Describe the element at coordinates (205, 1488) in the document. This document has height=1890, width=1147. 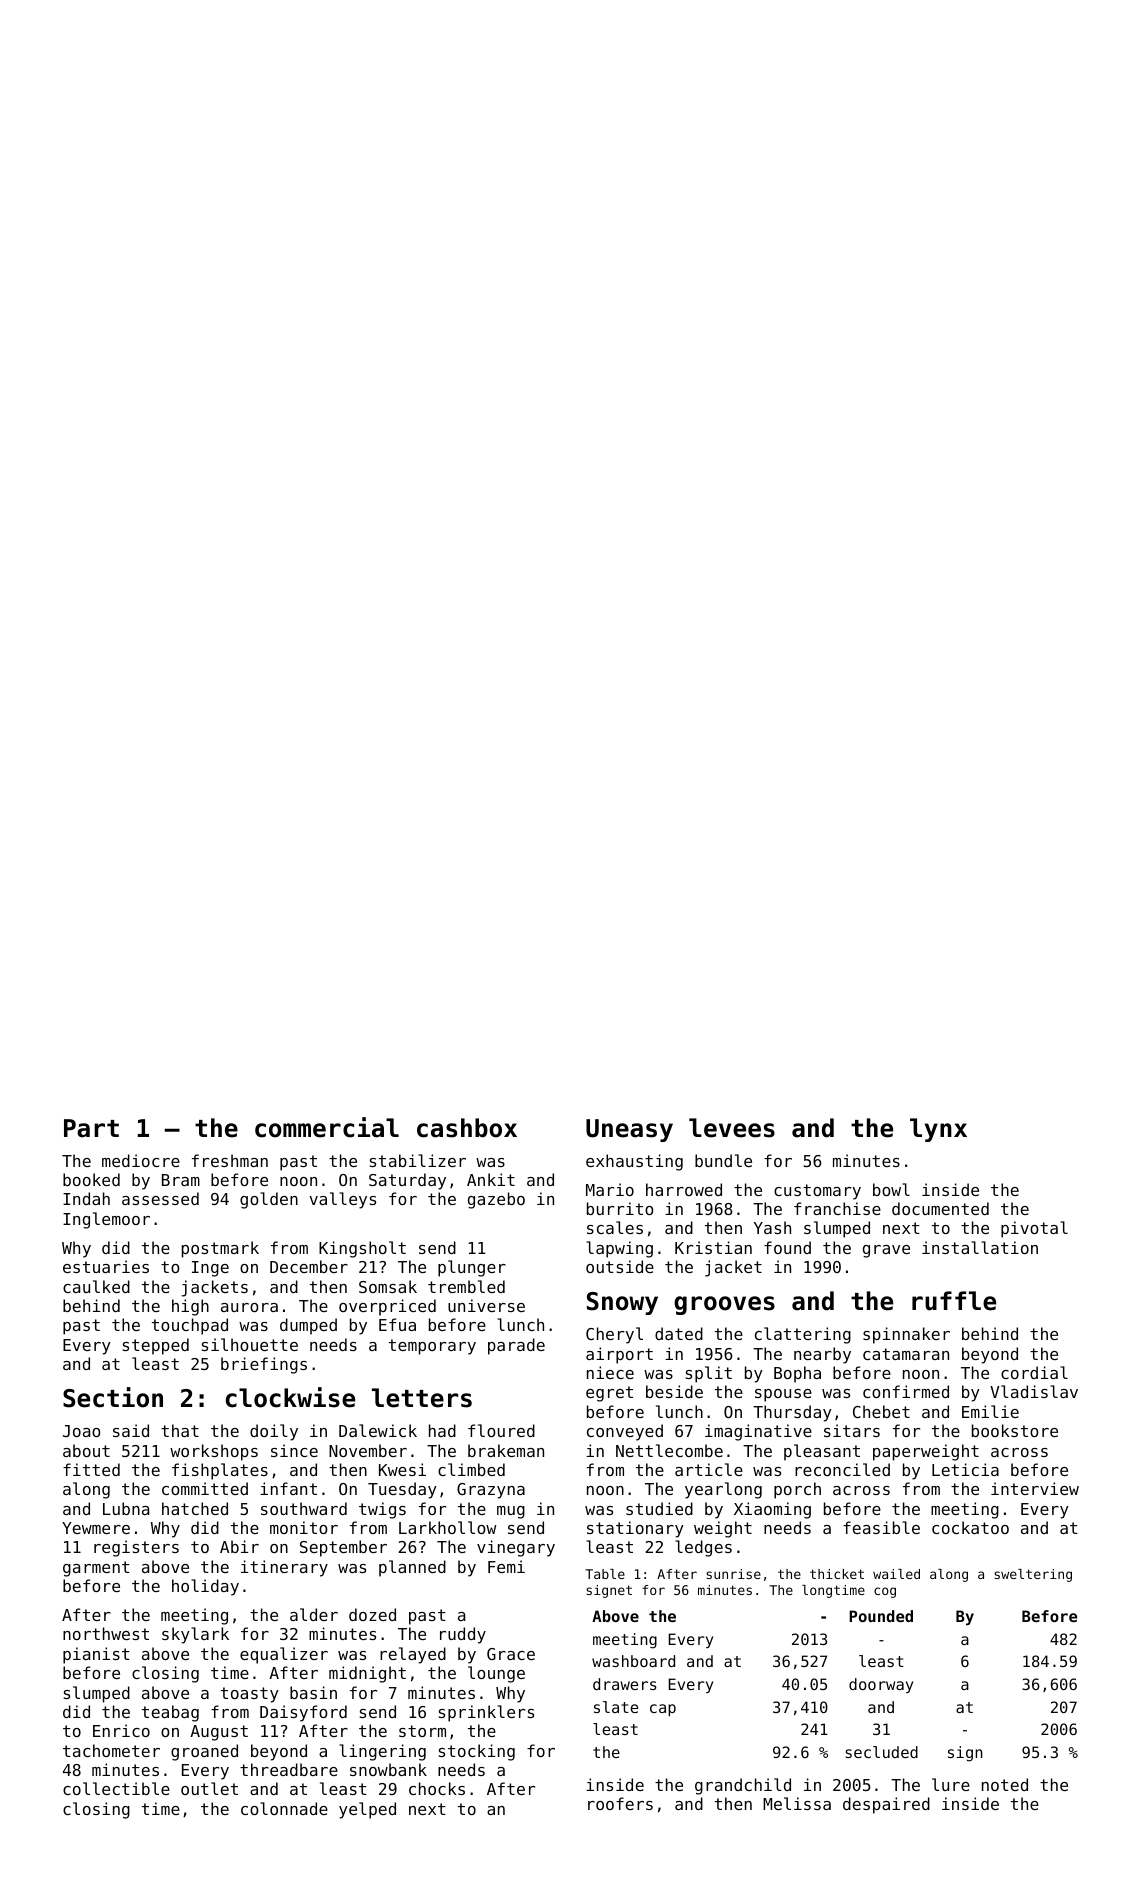
I see `committed` at that location.
